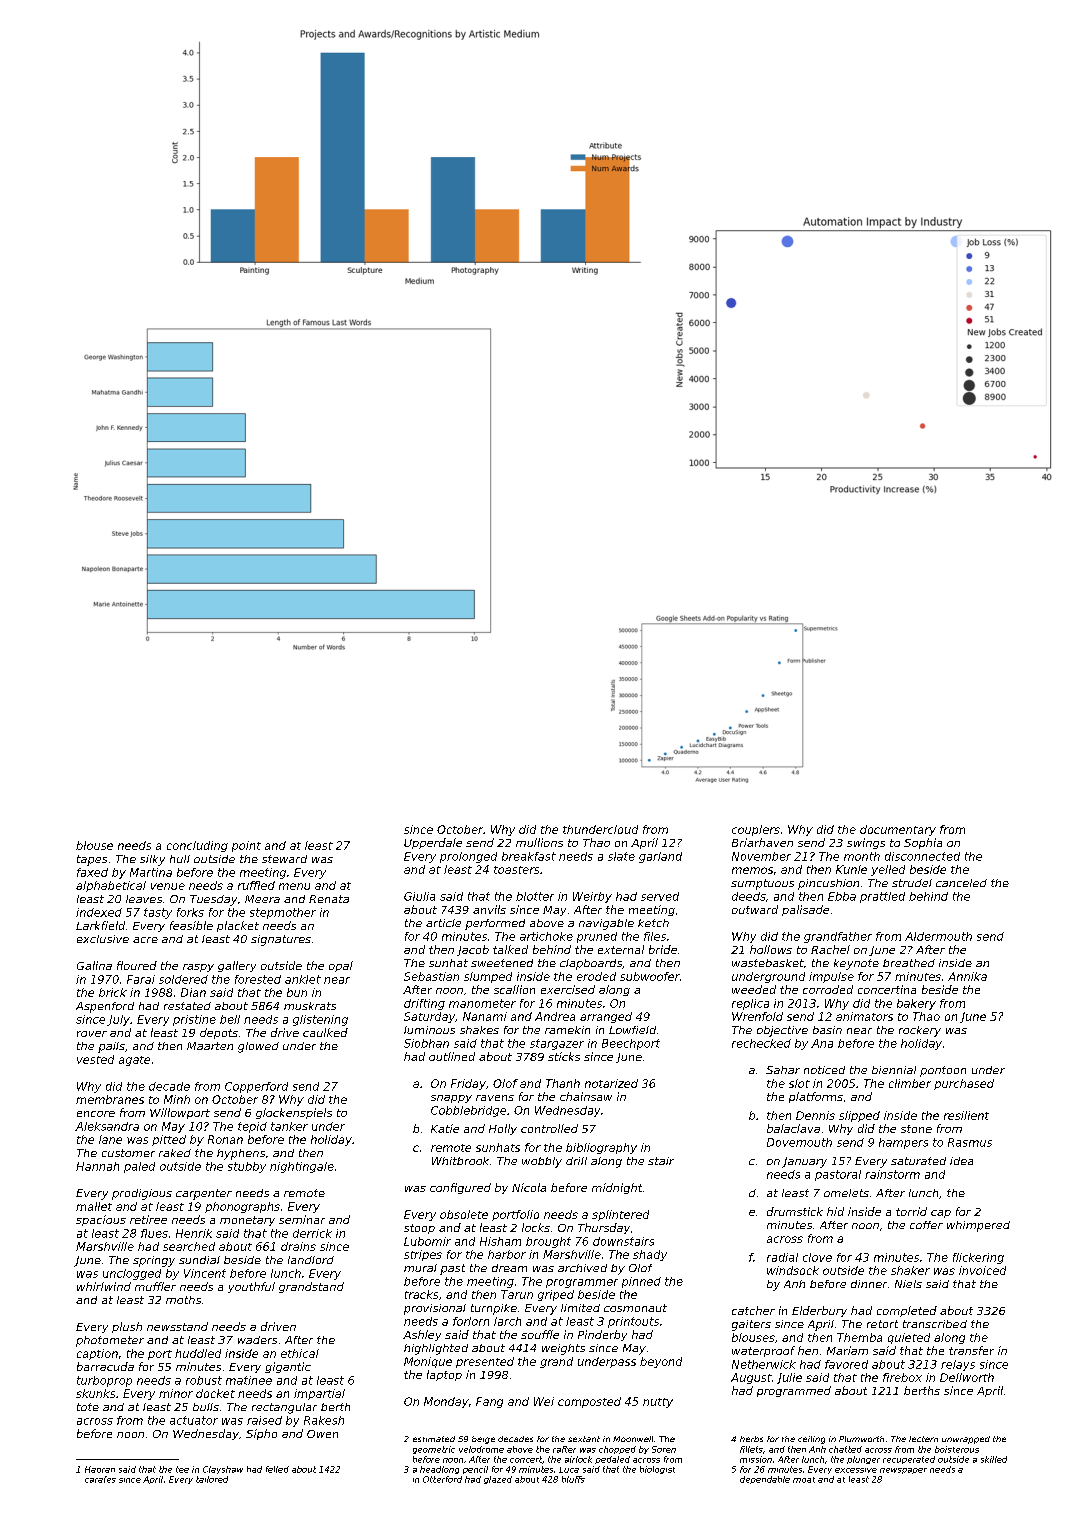 Image resolution: width=1088 pixels, height=1539 pixels. I want to click on gigantic, so click(288, 1367).
